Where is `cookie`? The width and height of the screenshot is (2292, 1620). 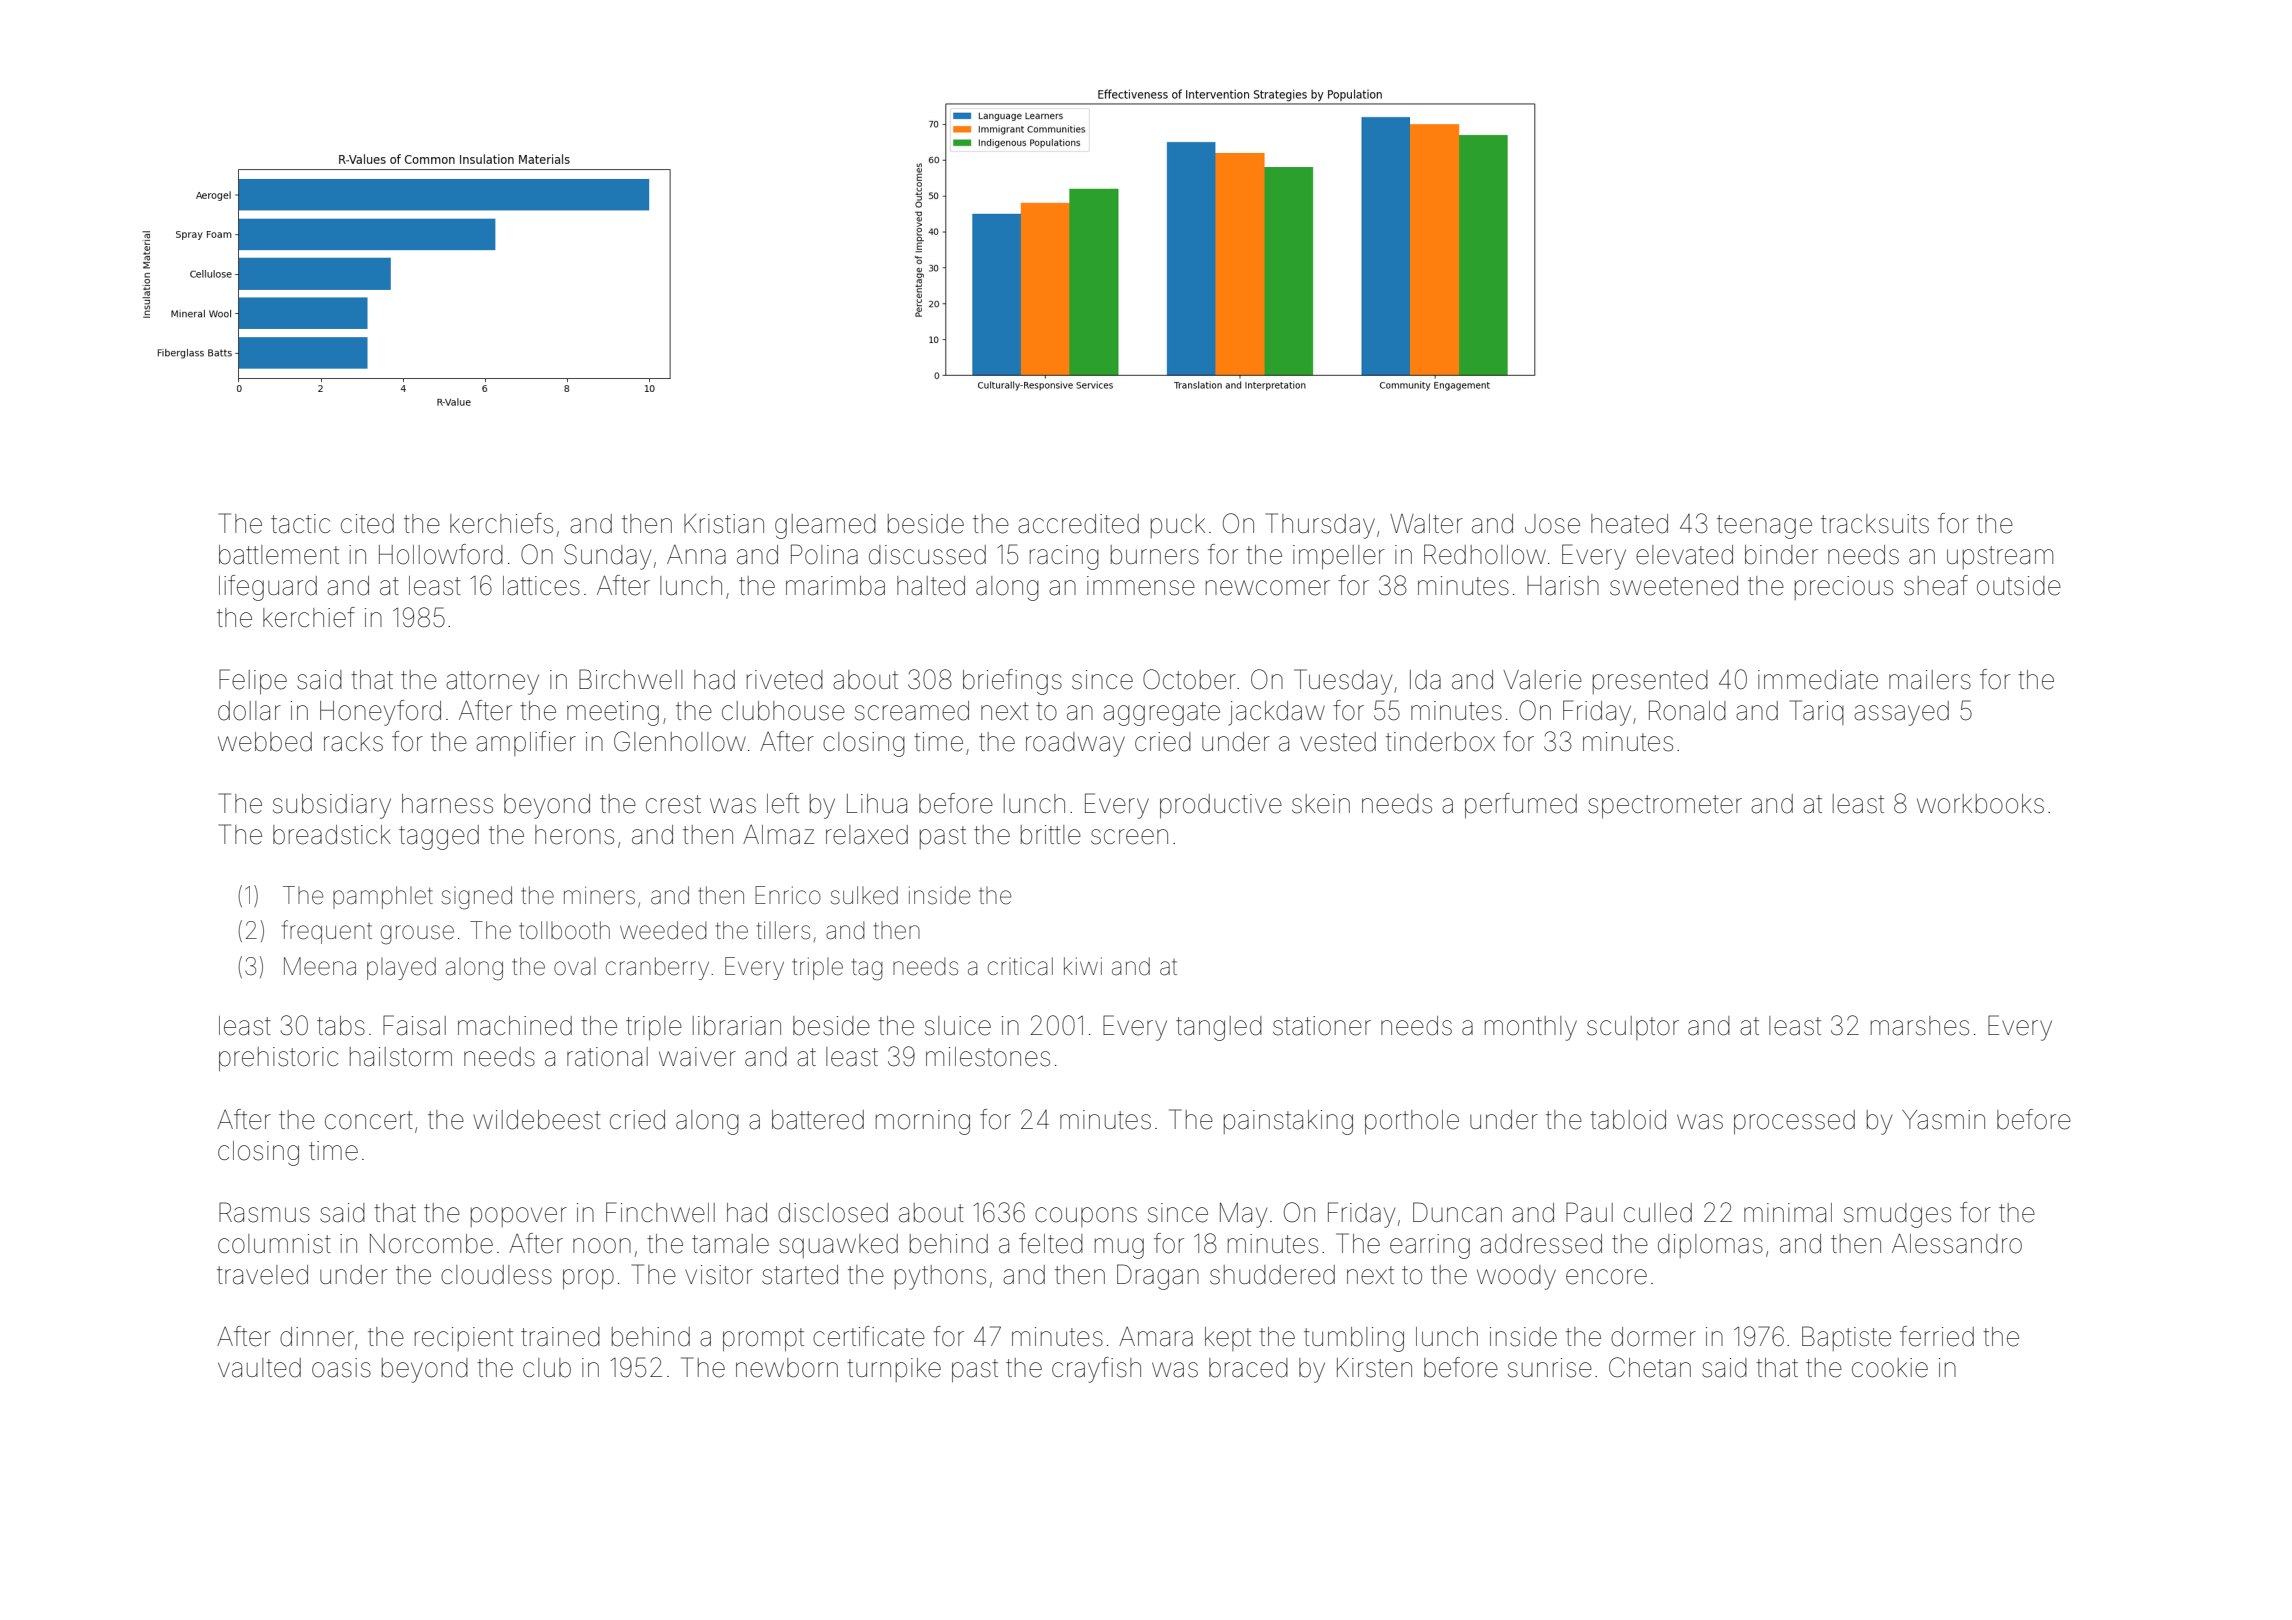 cookie is located at coordinates (1890, 1368).
